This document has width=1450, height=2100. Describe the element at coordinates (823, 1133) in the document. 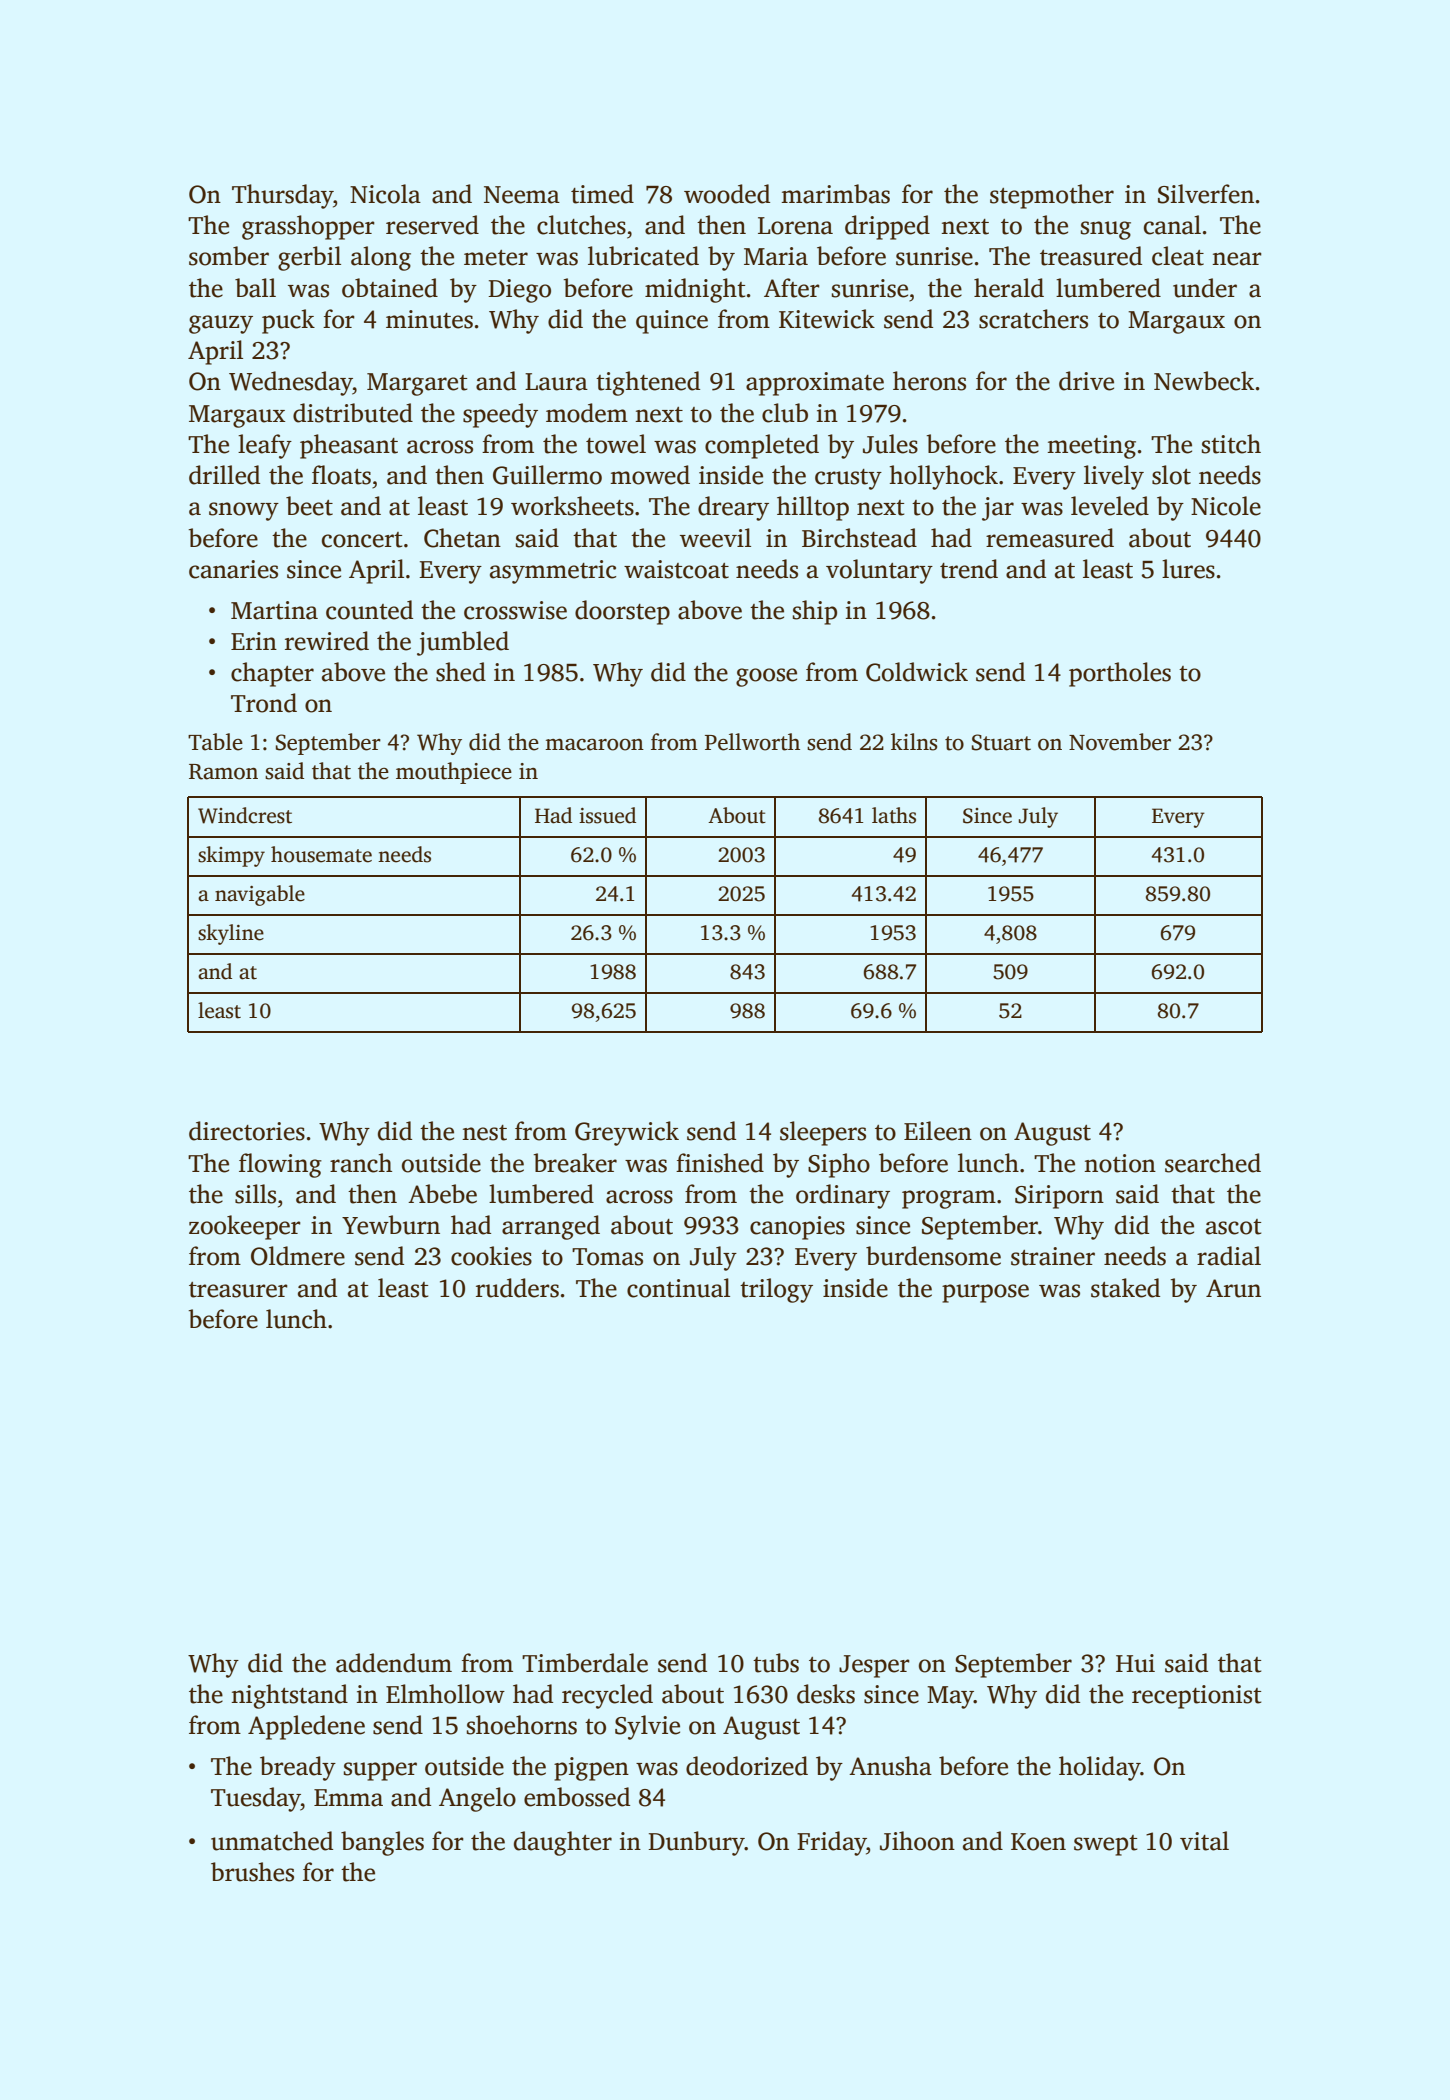

I see `sleepers` at that location.
